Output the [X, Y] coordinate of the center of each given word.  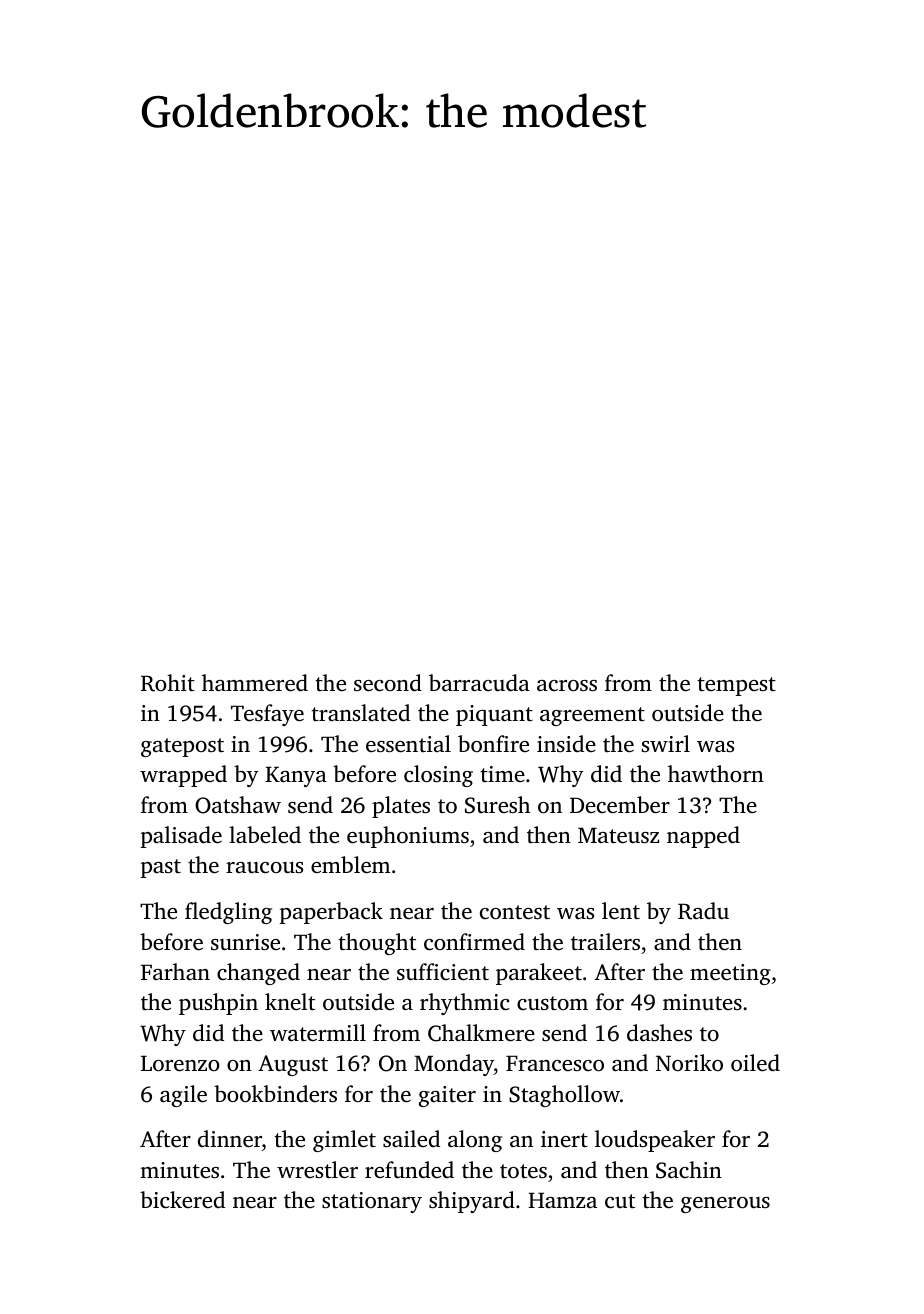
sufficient [443, 972]
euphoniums [408, 837]
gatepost [182, 747]
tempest [736, 686]
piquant [494, 715]
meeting [730, 974]
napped [703, 837]
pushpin [218, 1004]
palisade [181, 837]
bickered [182, 1200]
